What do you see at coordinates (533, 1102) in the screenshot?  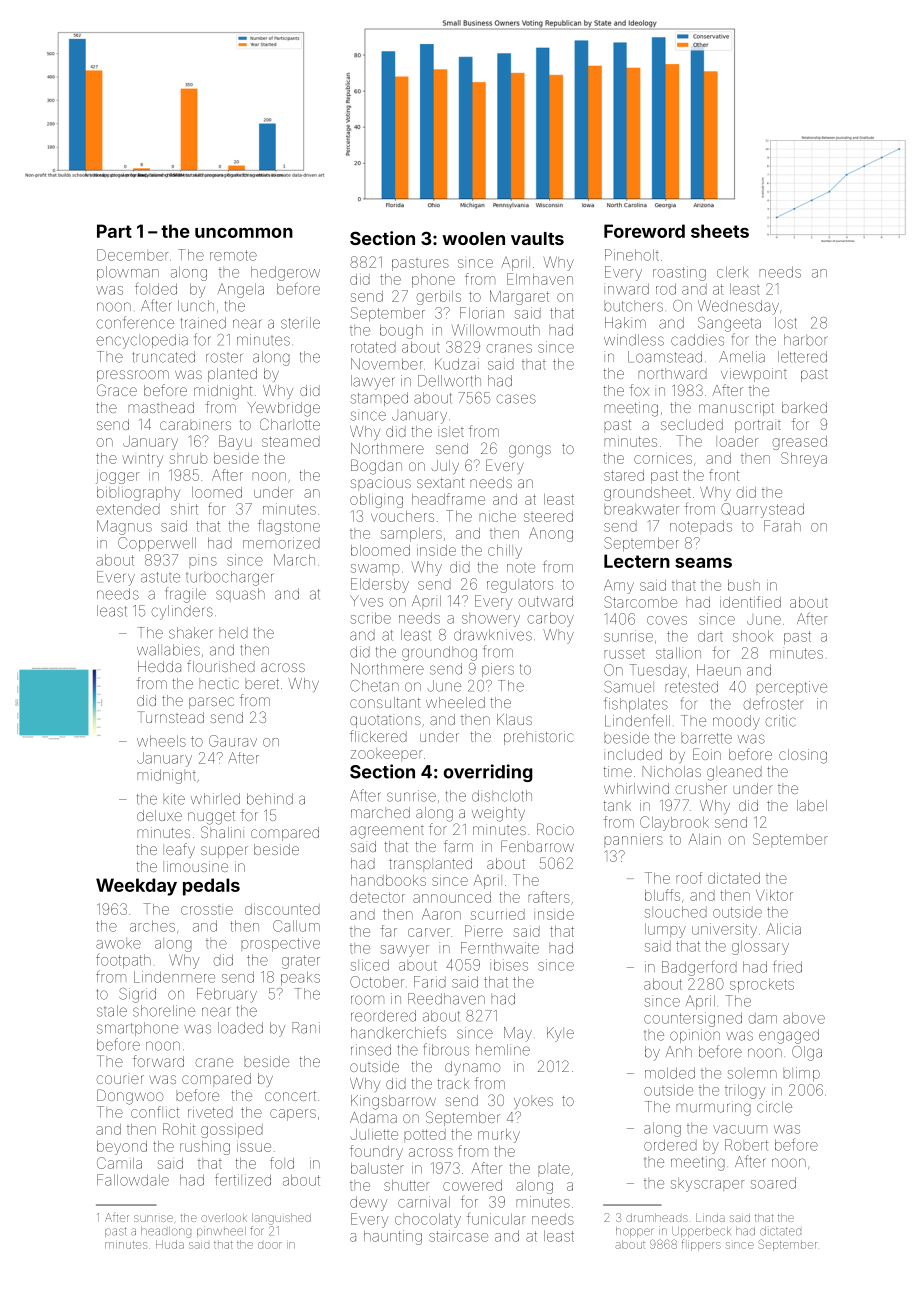 I see `yokes` at bounding box center [533, 1102].
